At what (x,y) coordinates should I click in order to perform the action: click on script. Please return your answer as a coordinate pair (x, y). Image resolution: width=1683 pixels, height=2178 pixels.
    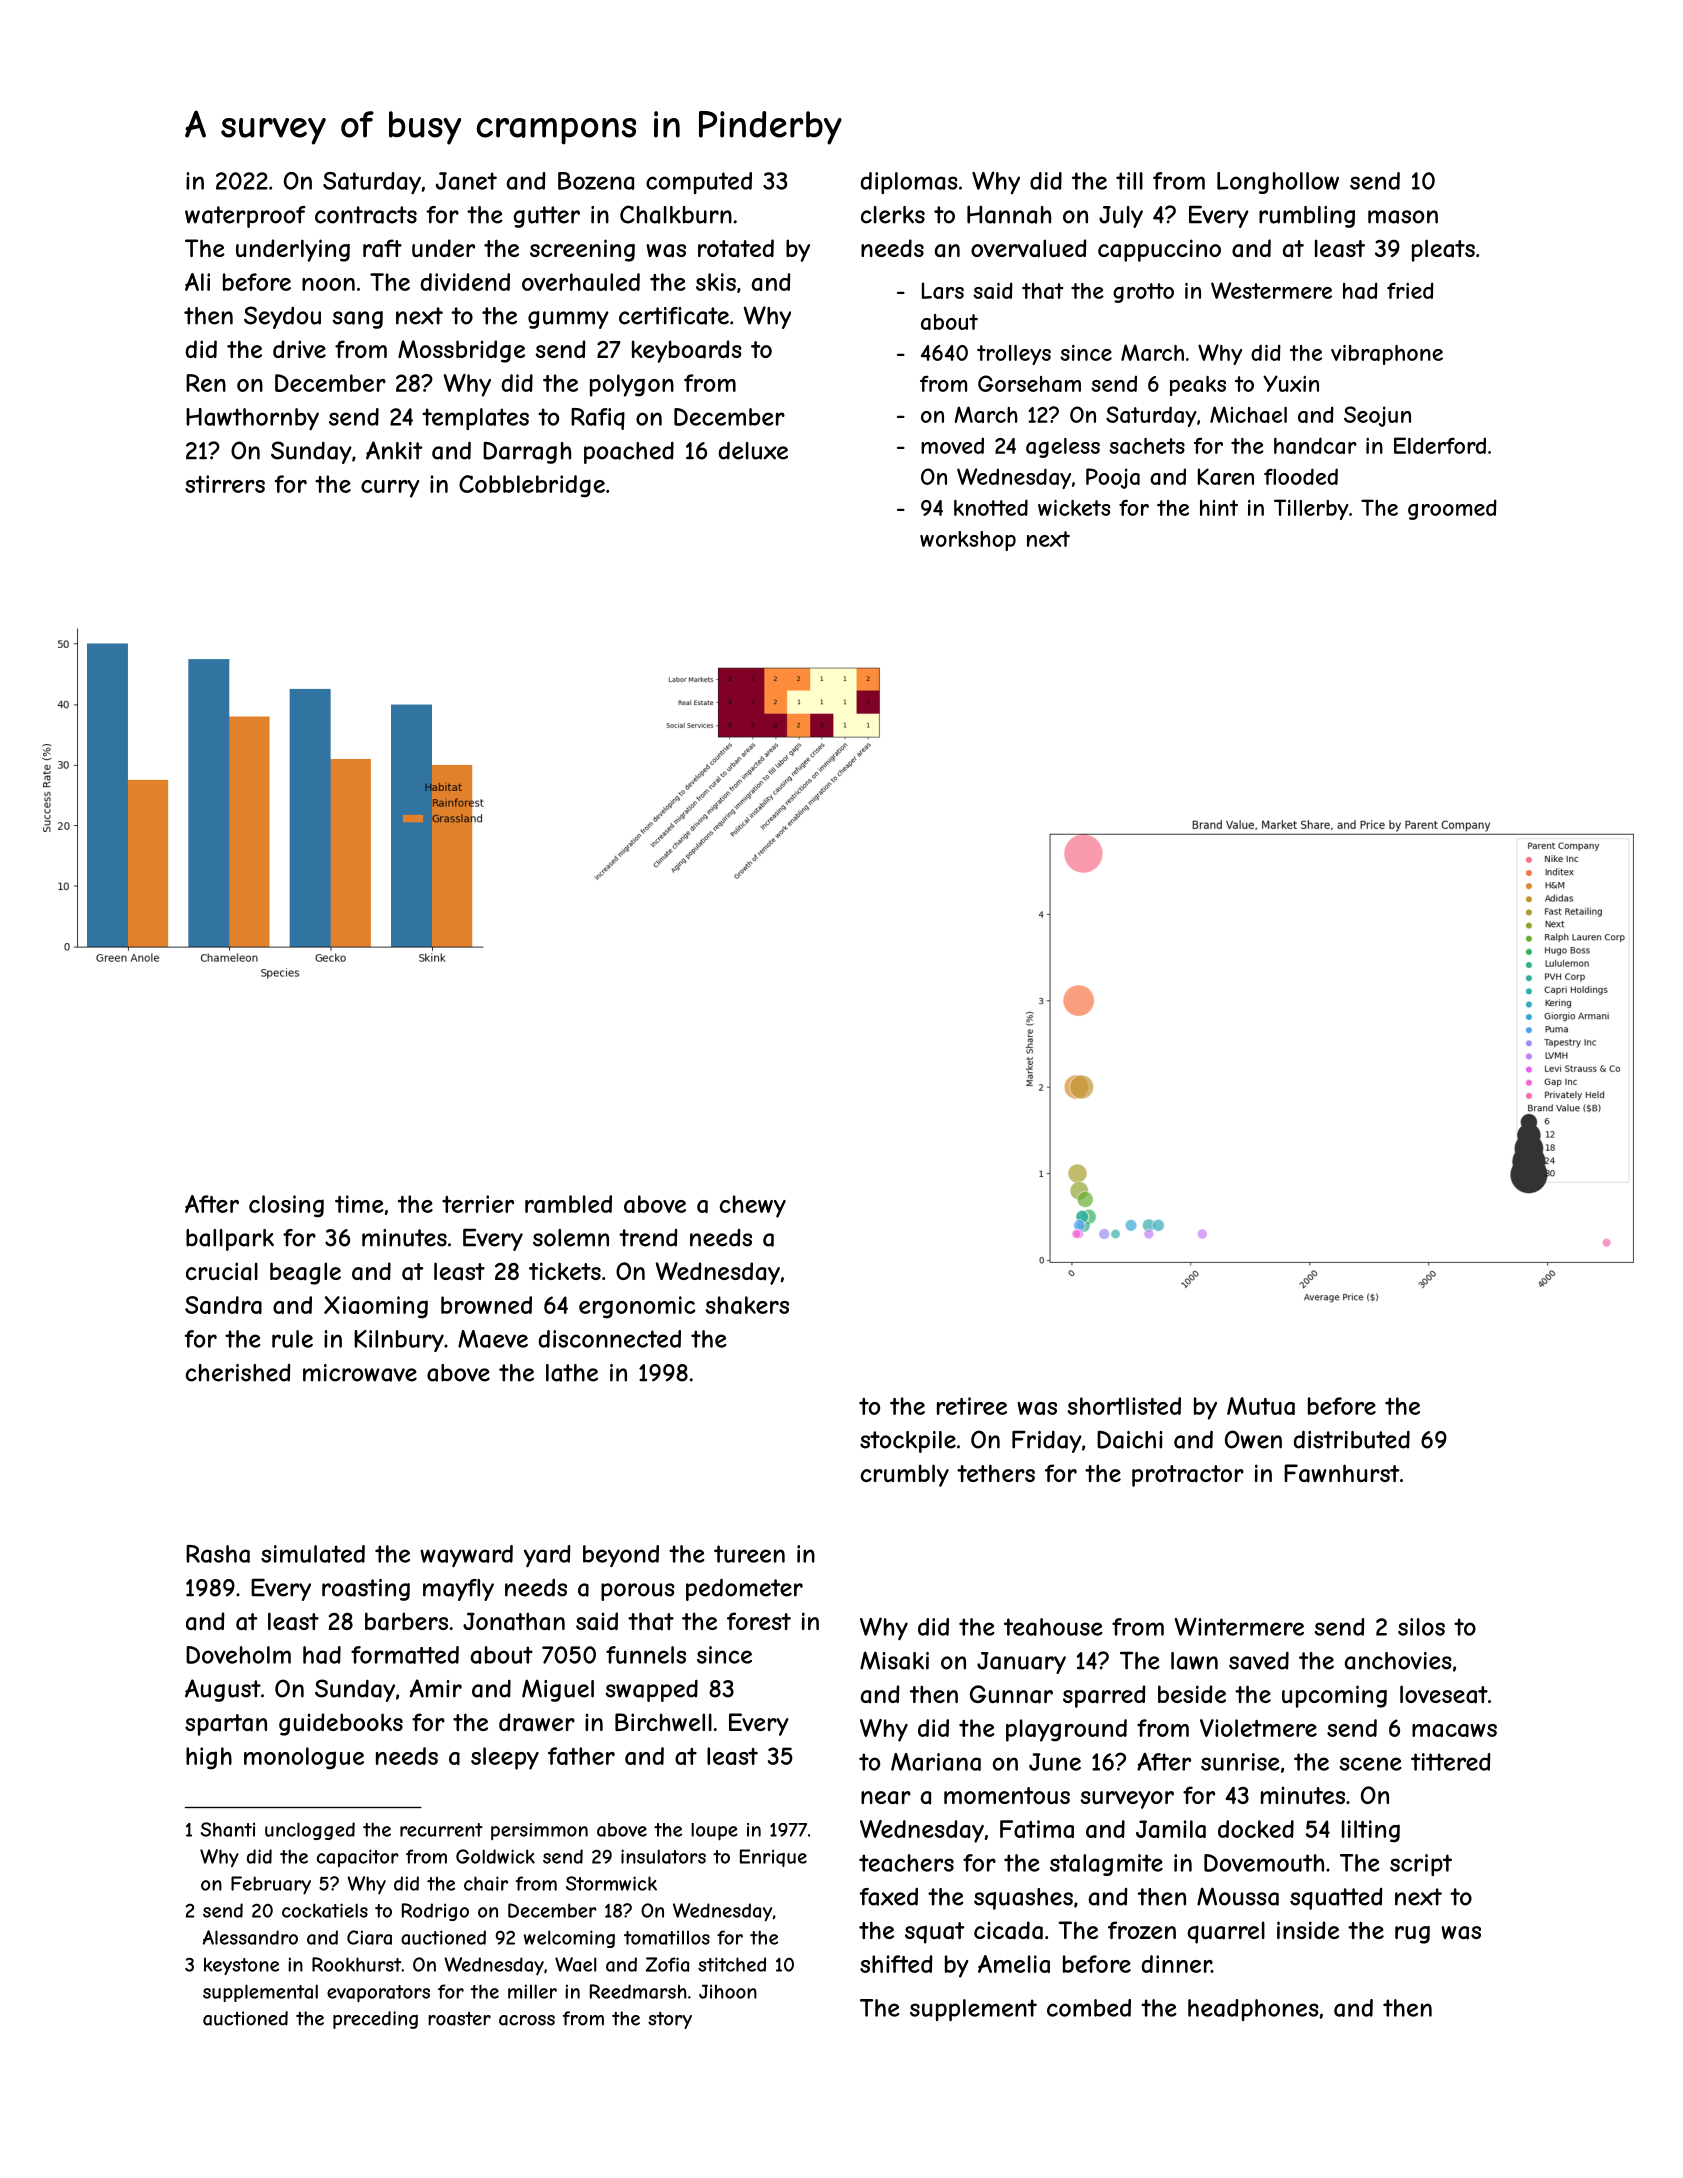
    Looking at the image, I should click on (1421, 1865).
